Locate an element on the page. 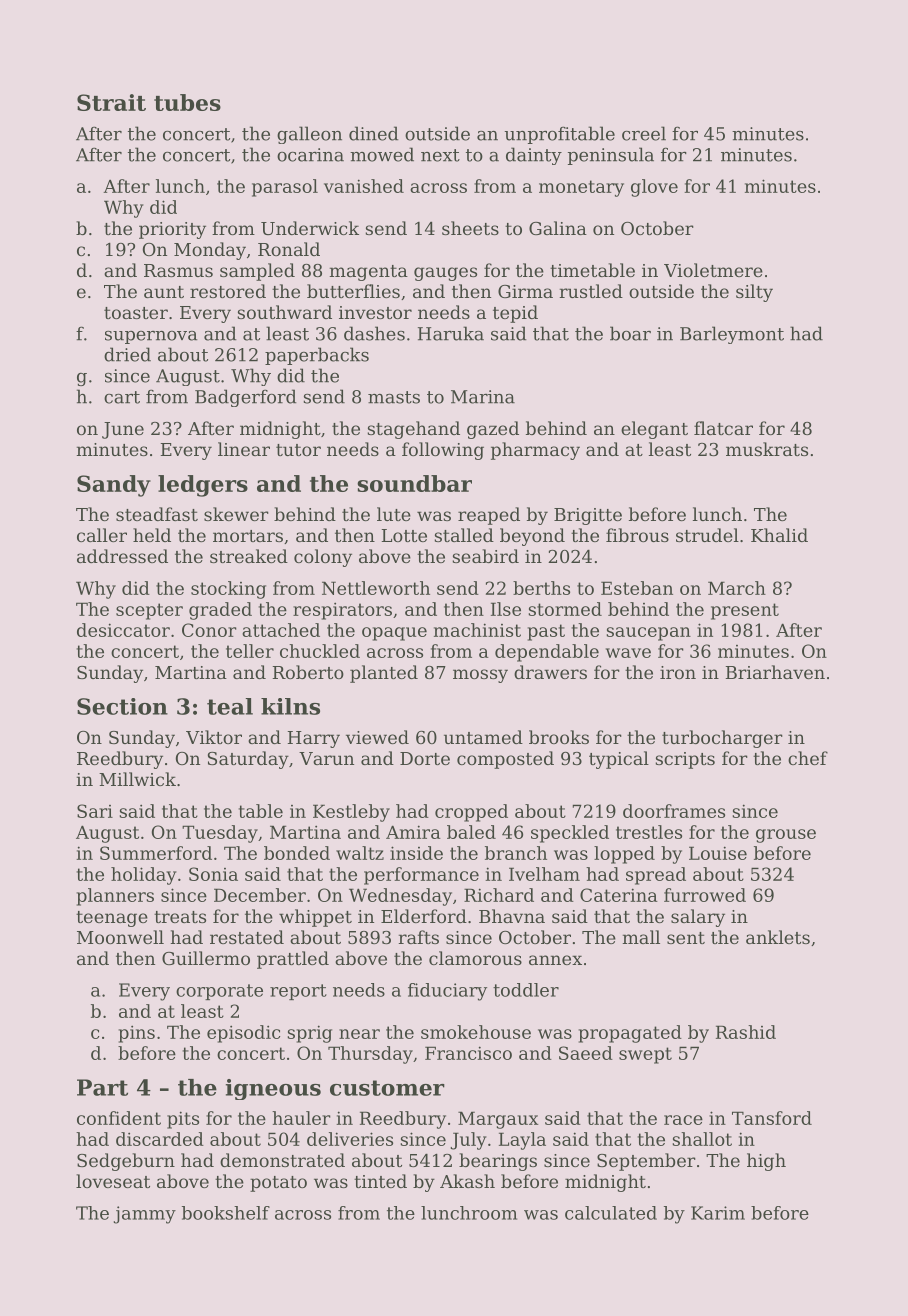 The width and height of the document is (908, 1316). Barleymont is located at coordinates (732, 335).
